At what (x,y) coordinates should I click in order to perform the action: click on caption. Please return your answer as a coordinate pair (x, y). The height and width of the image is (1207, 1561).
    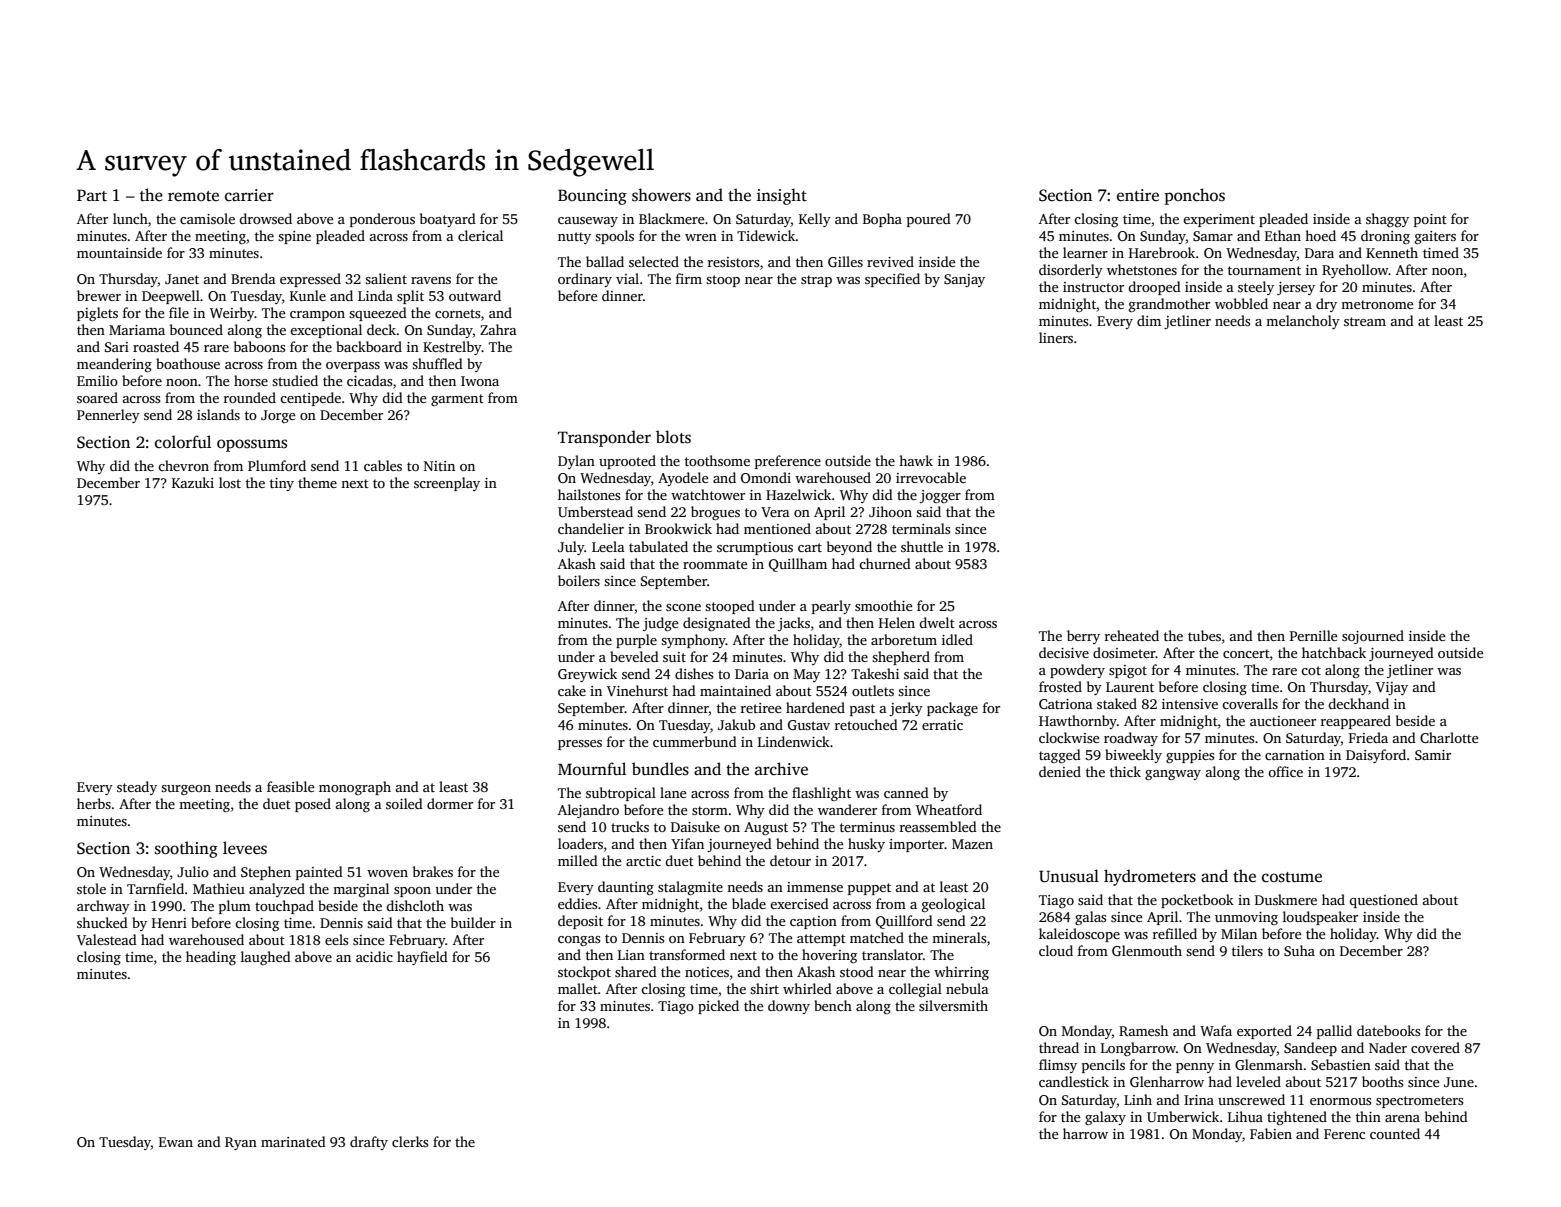
    Looking at the image, I should click on (813, 922).
